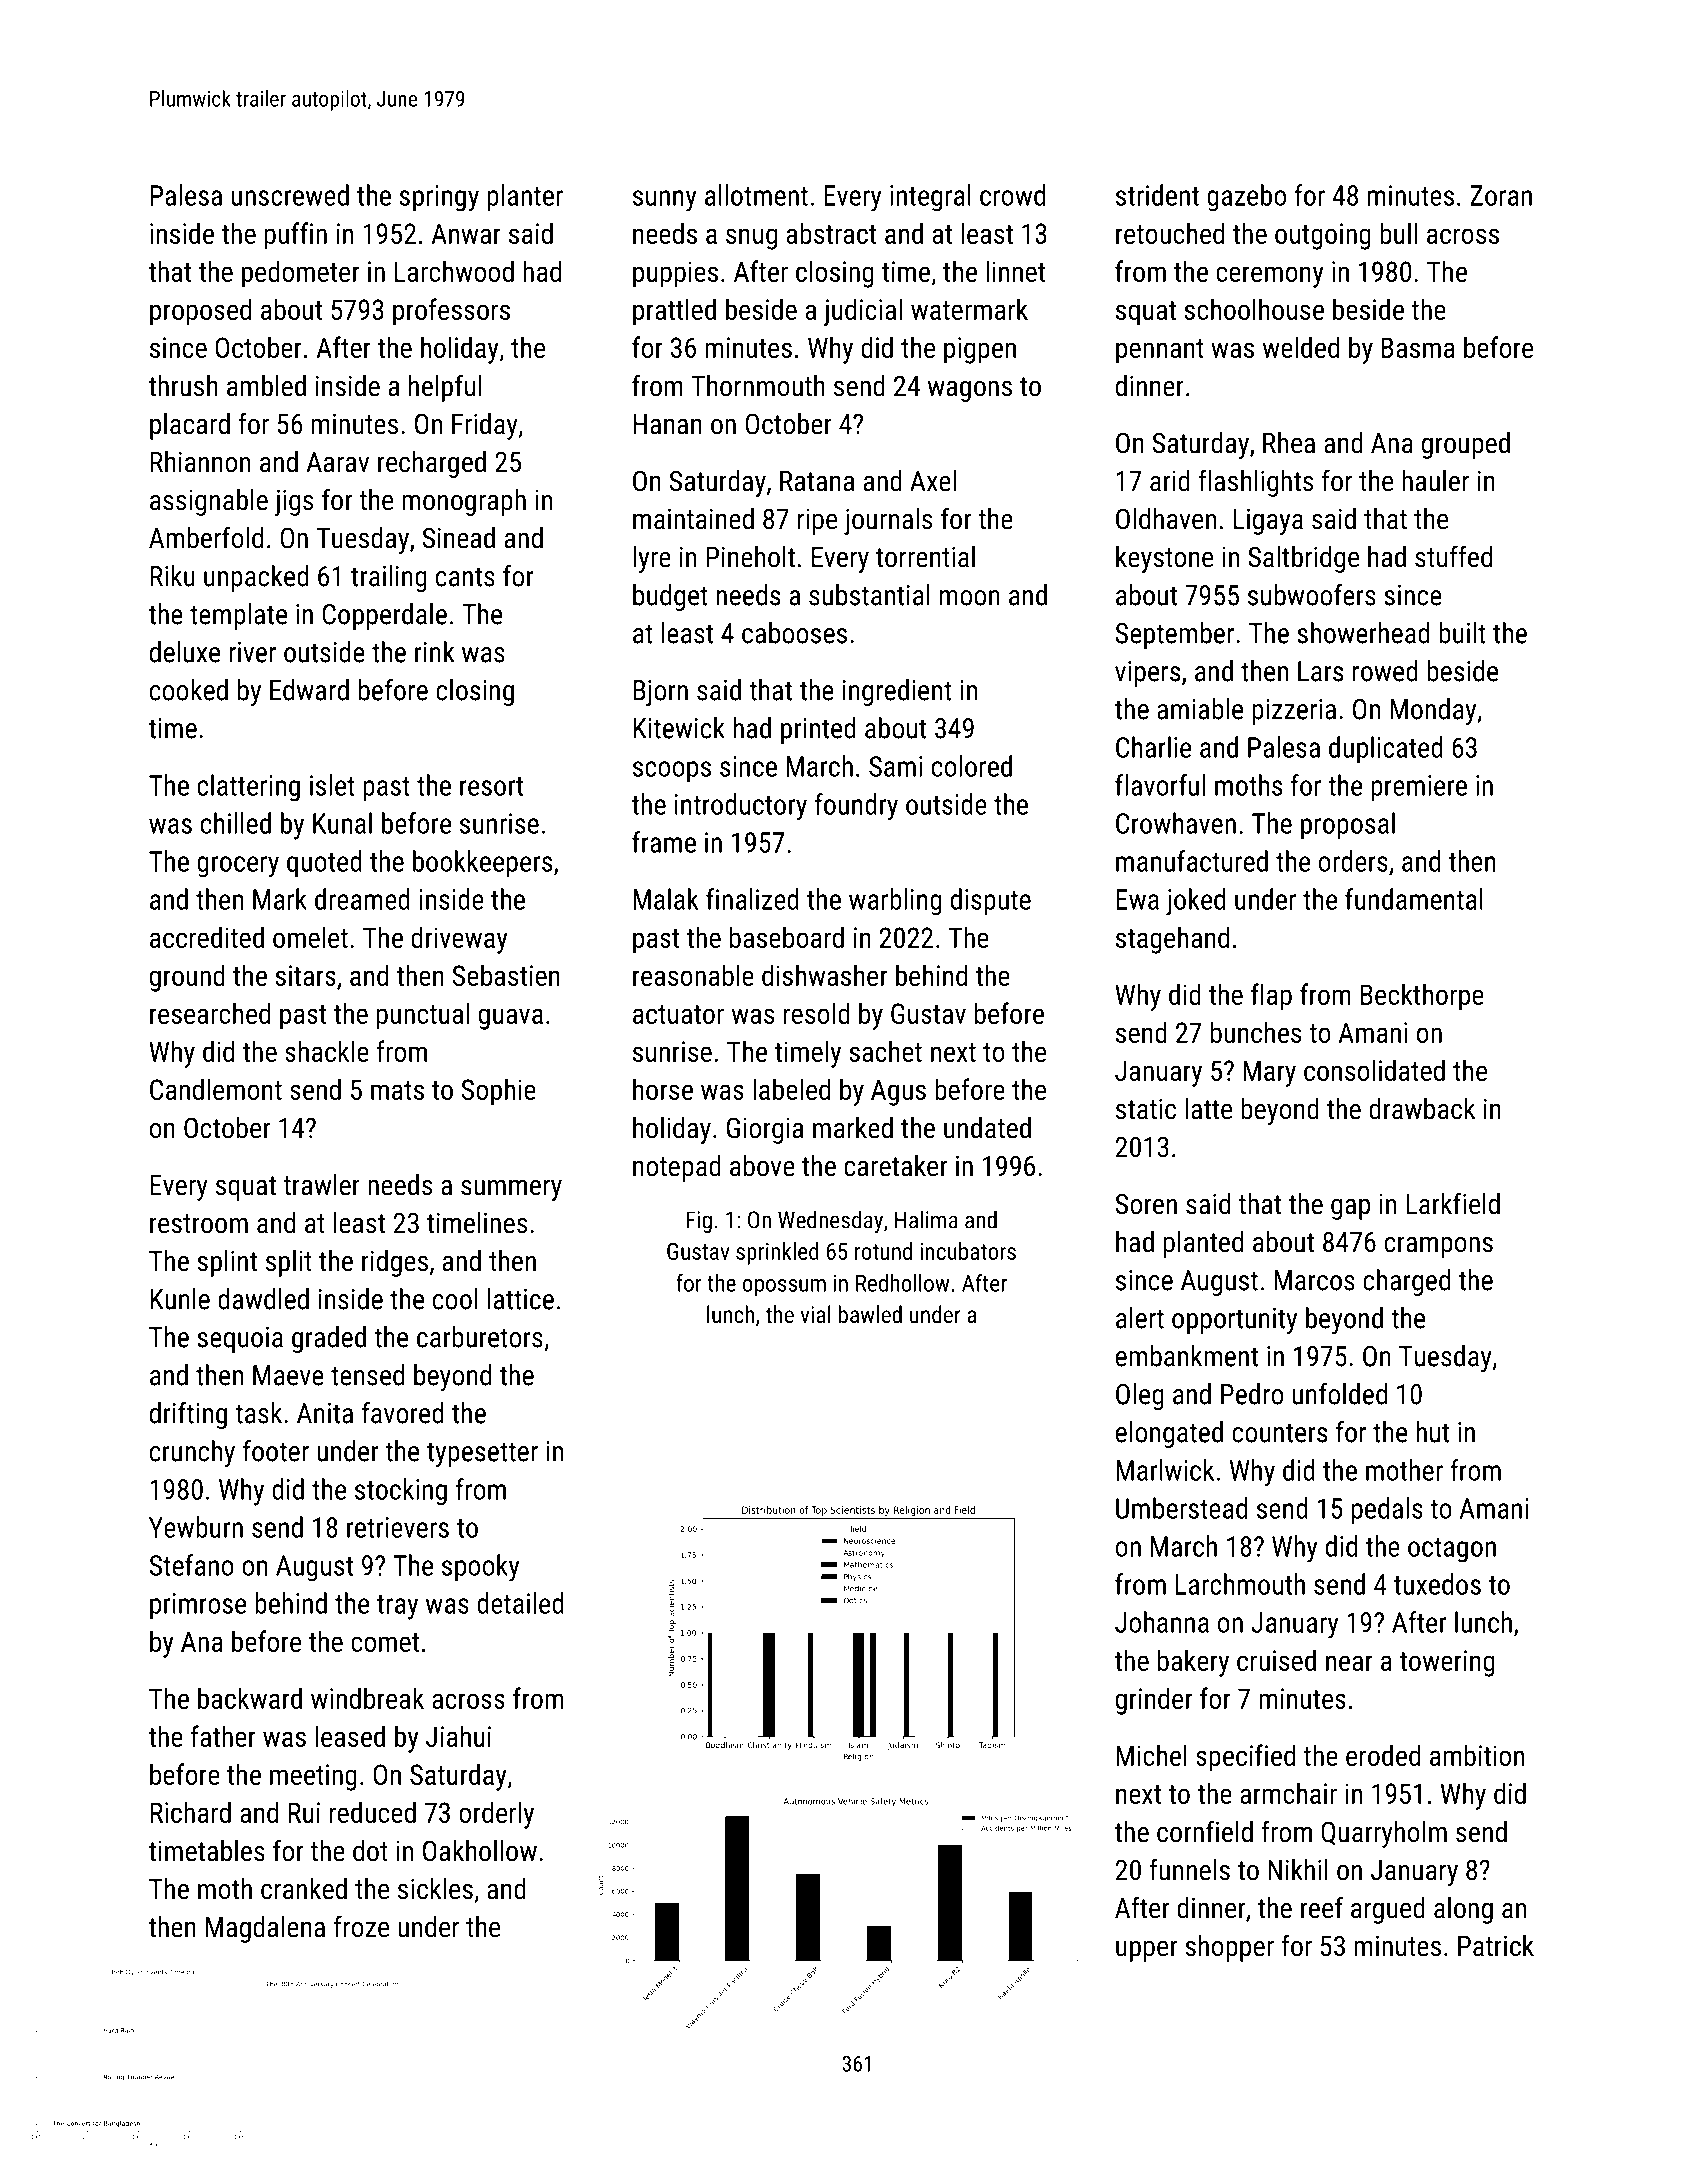 The image size is (1683, 2178). I want to click on Sophie, so click(498, 1092).
